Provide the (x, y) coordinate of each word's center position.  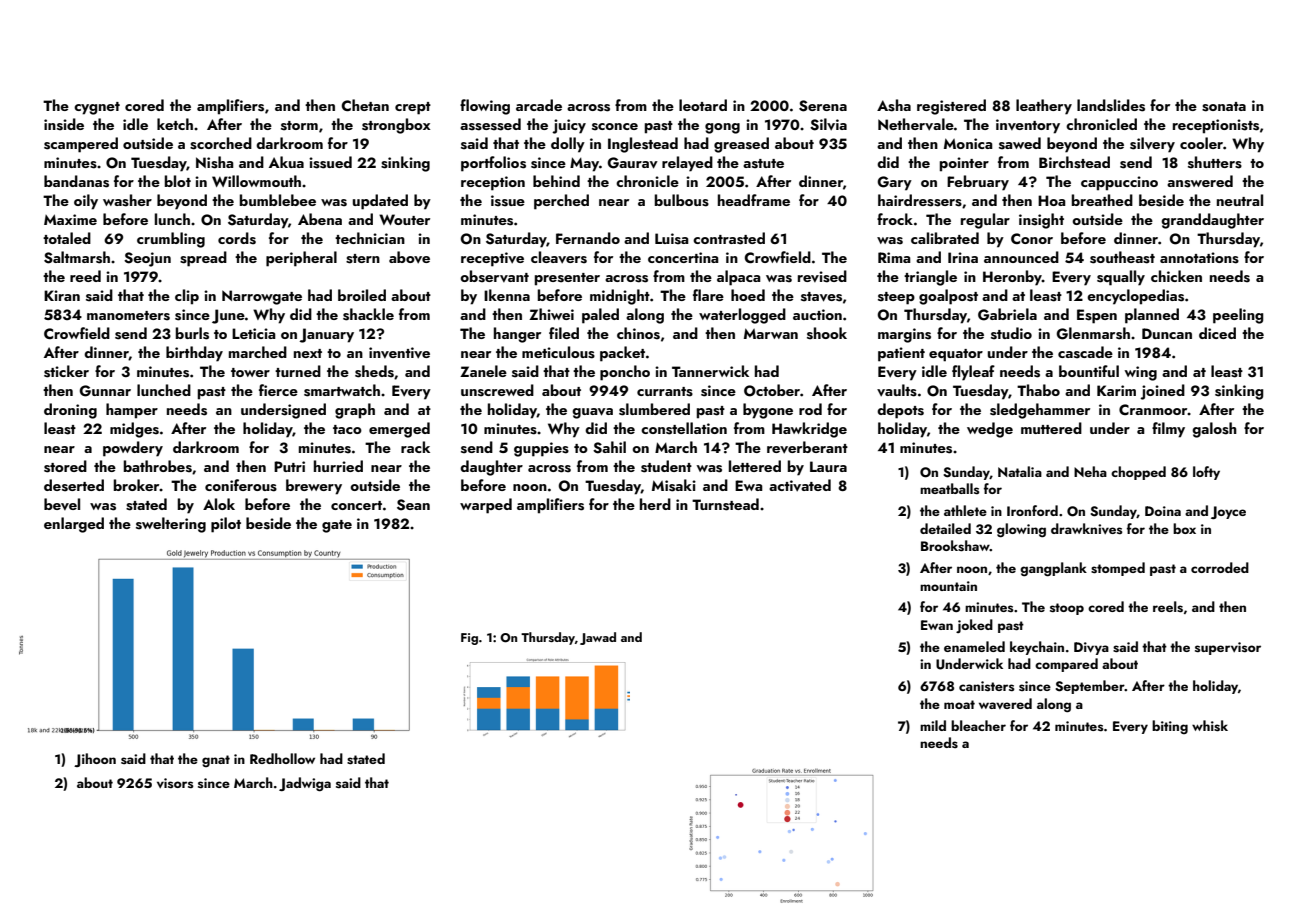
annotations (1199, 258)
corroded (1220, 567)
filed (564, 333)
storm (299, 126)
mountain (948, 586)
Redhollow (282, 758)
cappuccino (1119, 183)
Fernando (588, 238)
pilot (226, 525)
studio (1011, 333)
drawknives (1087, 528)
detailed (945, 528)
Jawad (598, 638)
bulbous (682, 200)
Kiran (62, 295)
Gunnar (105, 391)
